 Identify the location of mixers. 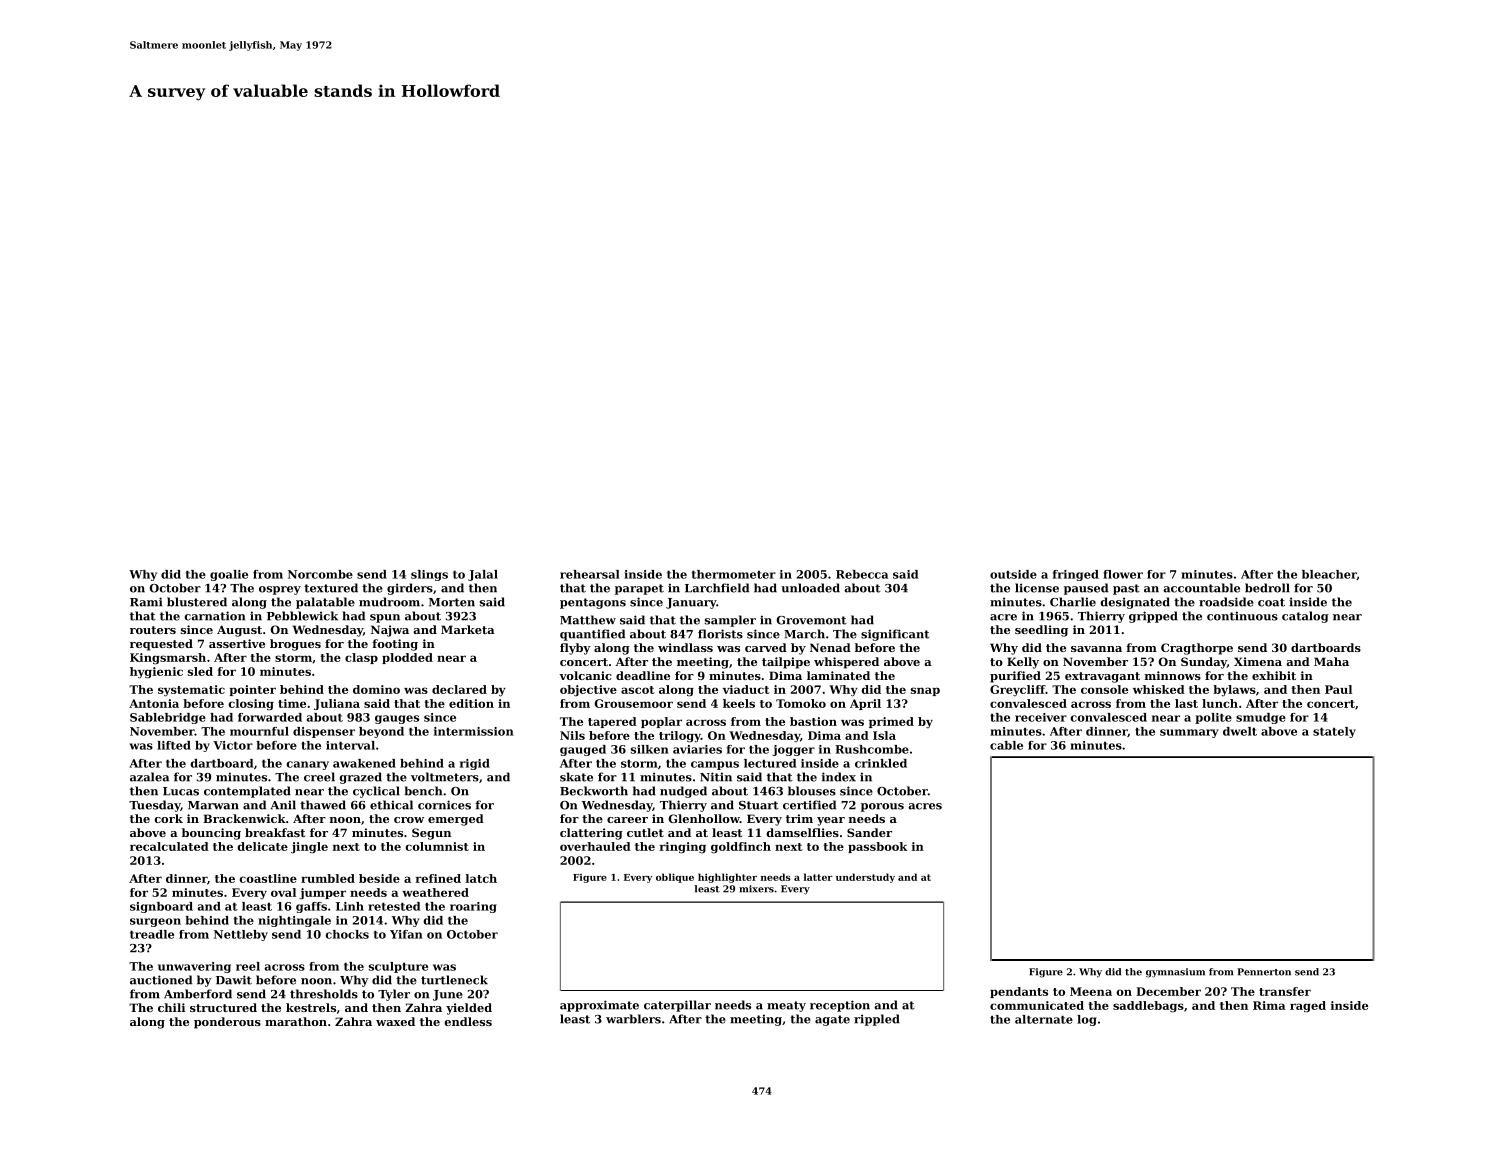
(756, 889).
